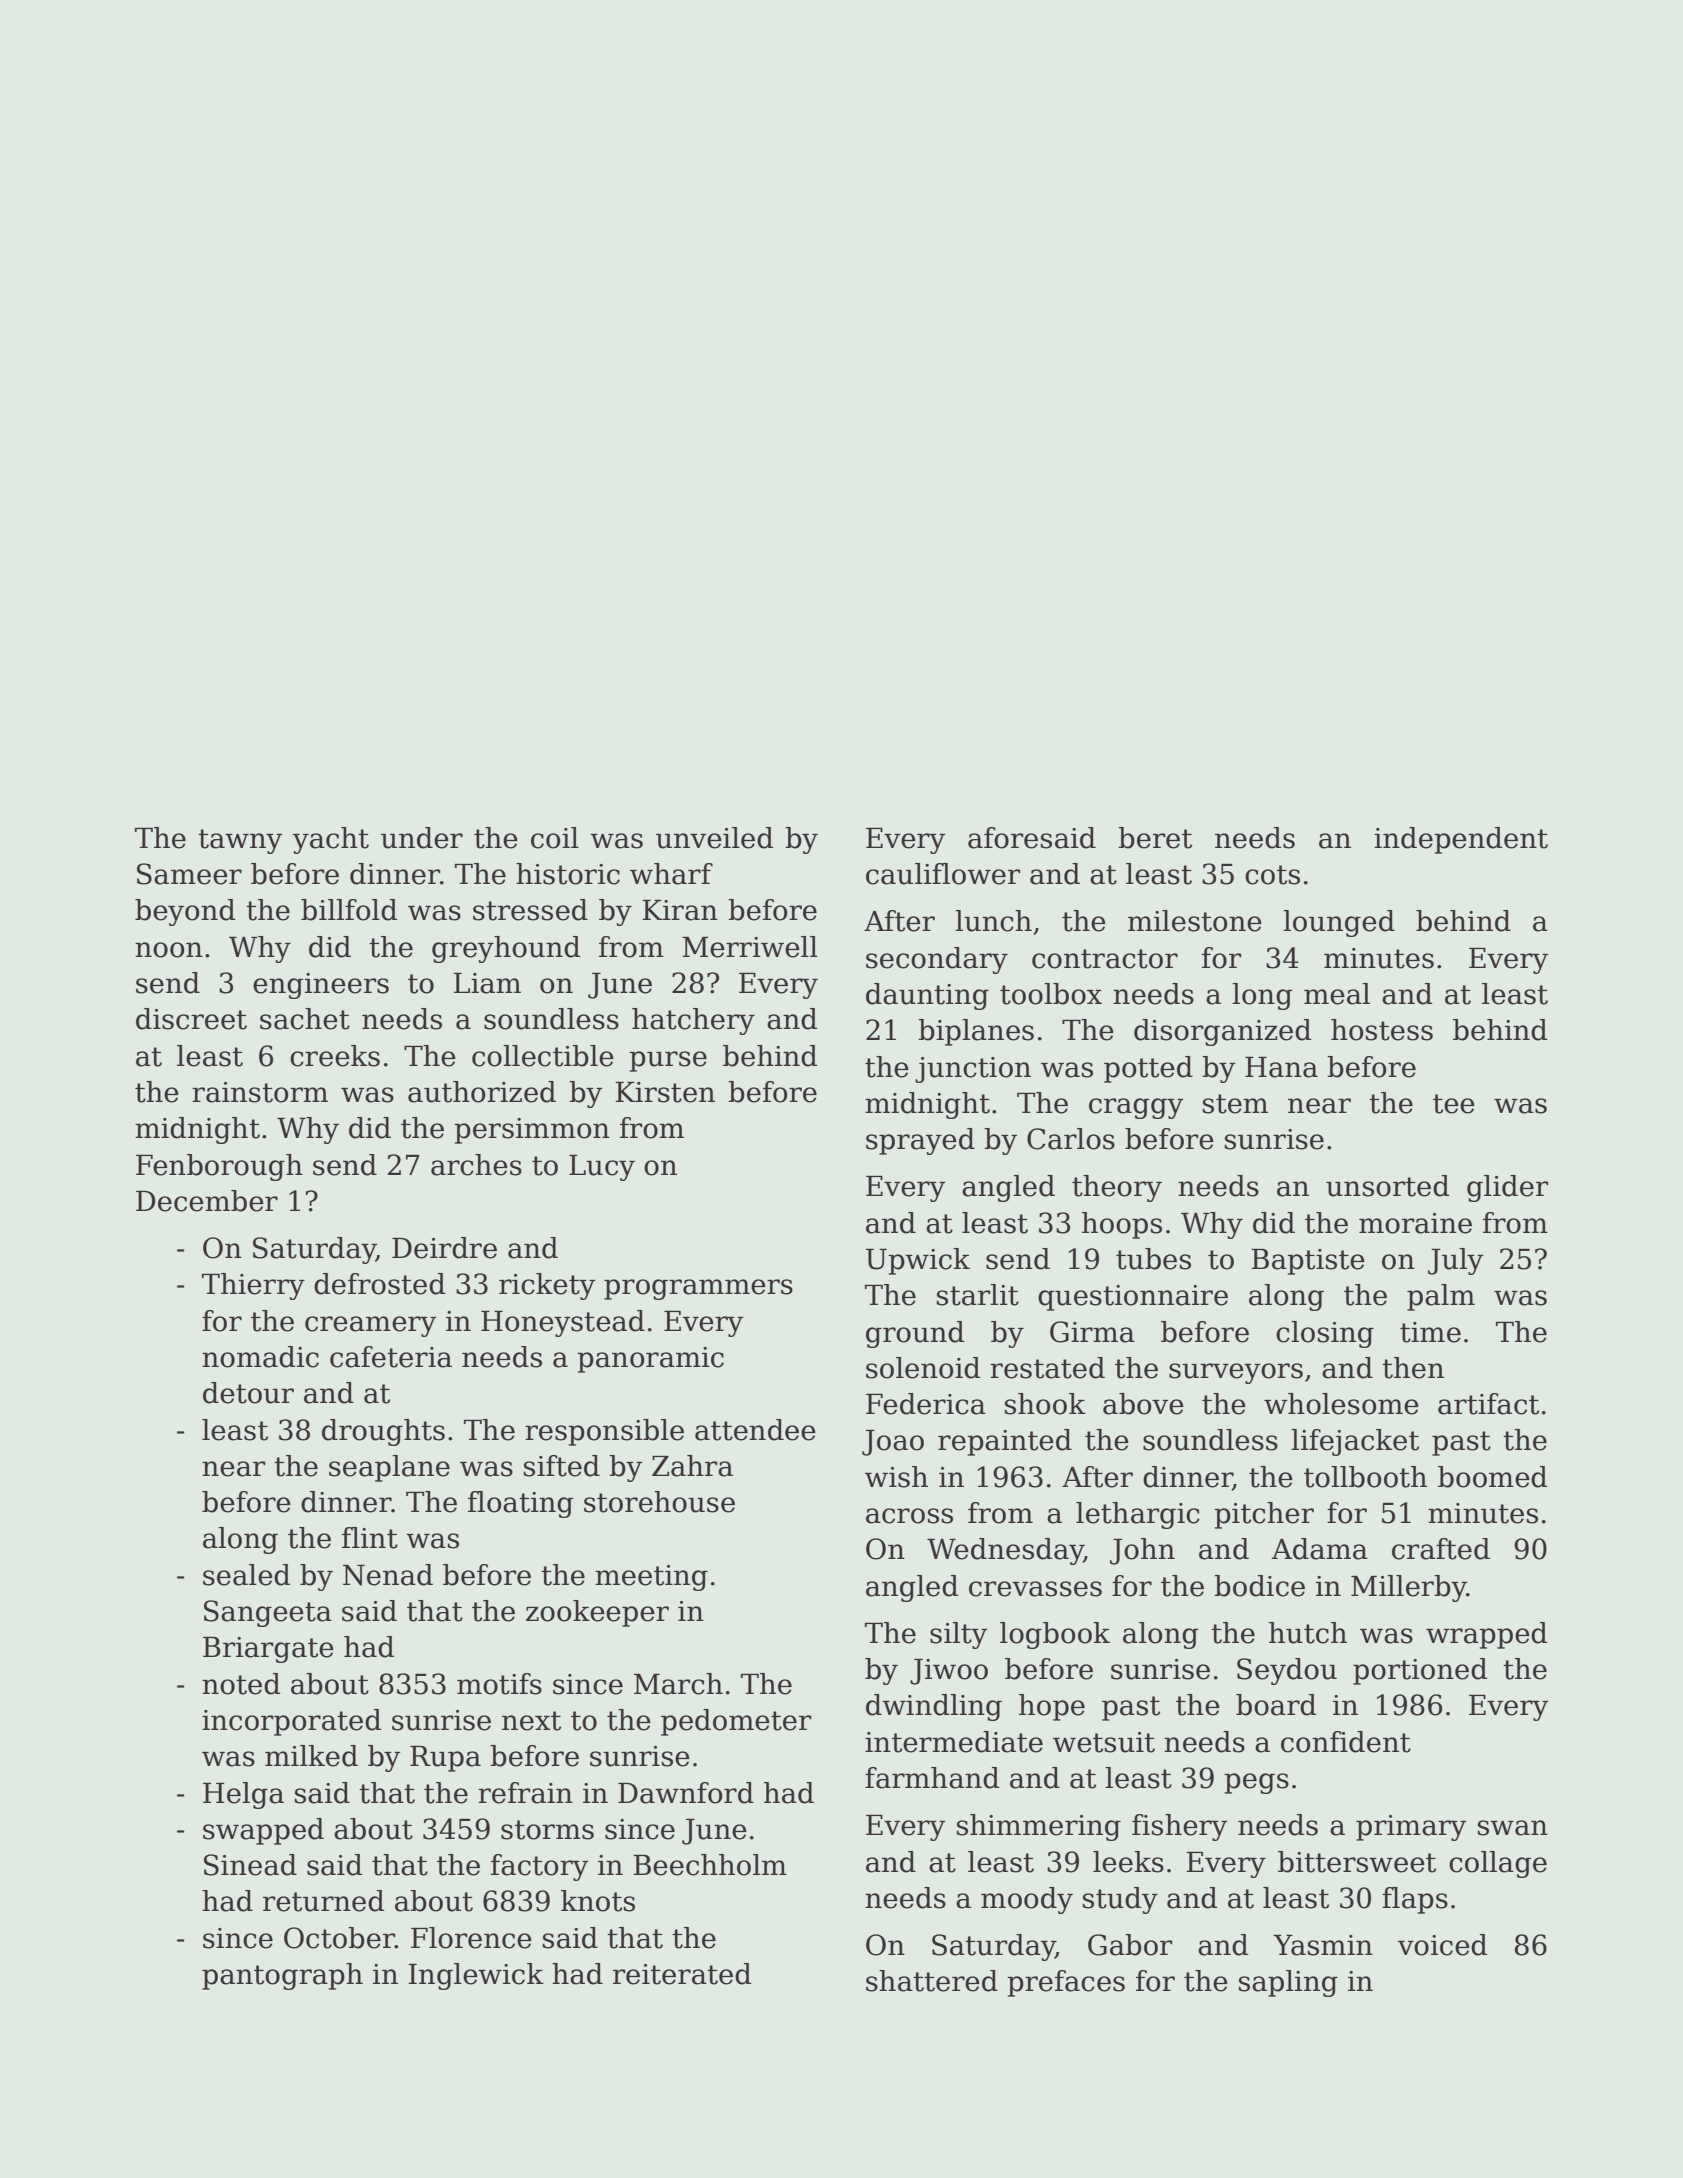  I want to click on Florence, so click(471, 1938).
